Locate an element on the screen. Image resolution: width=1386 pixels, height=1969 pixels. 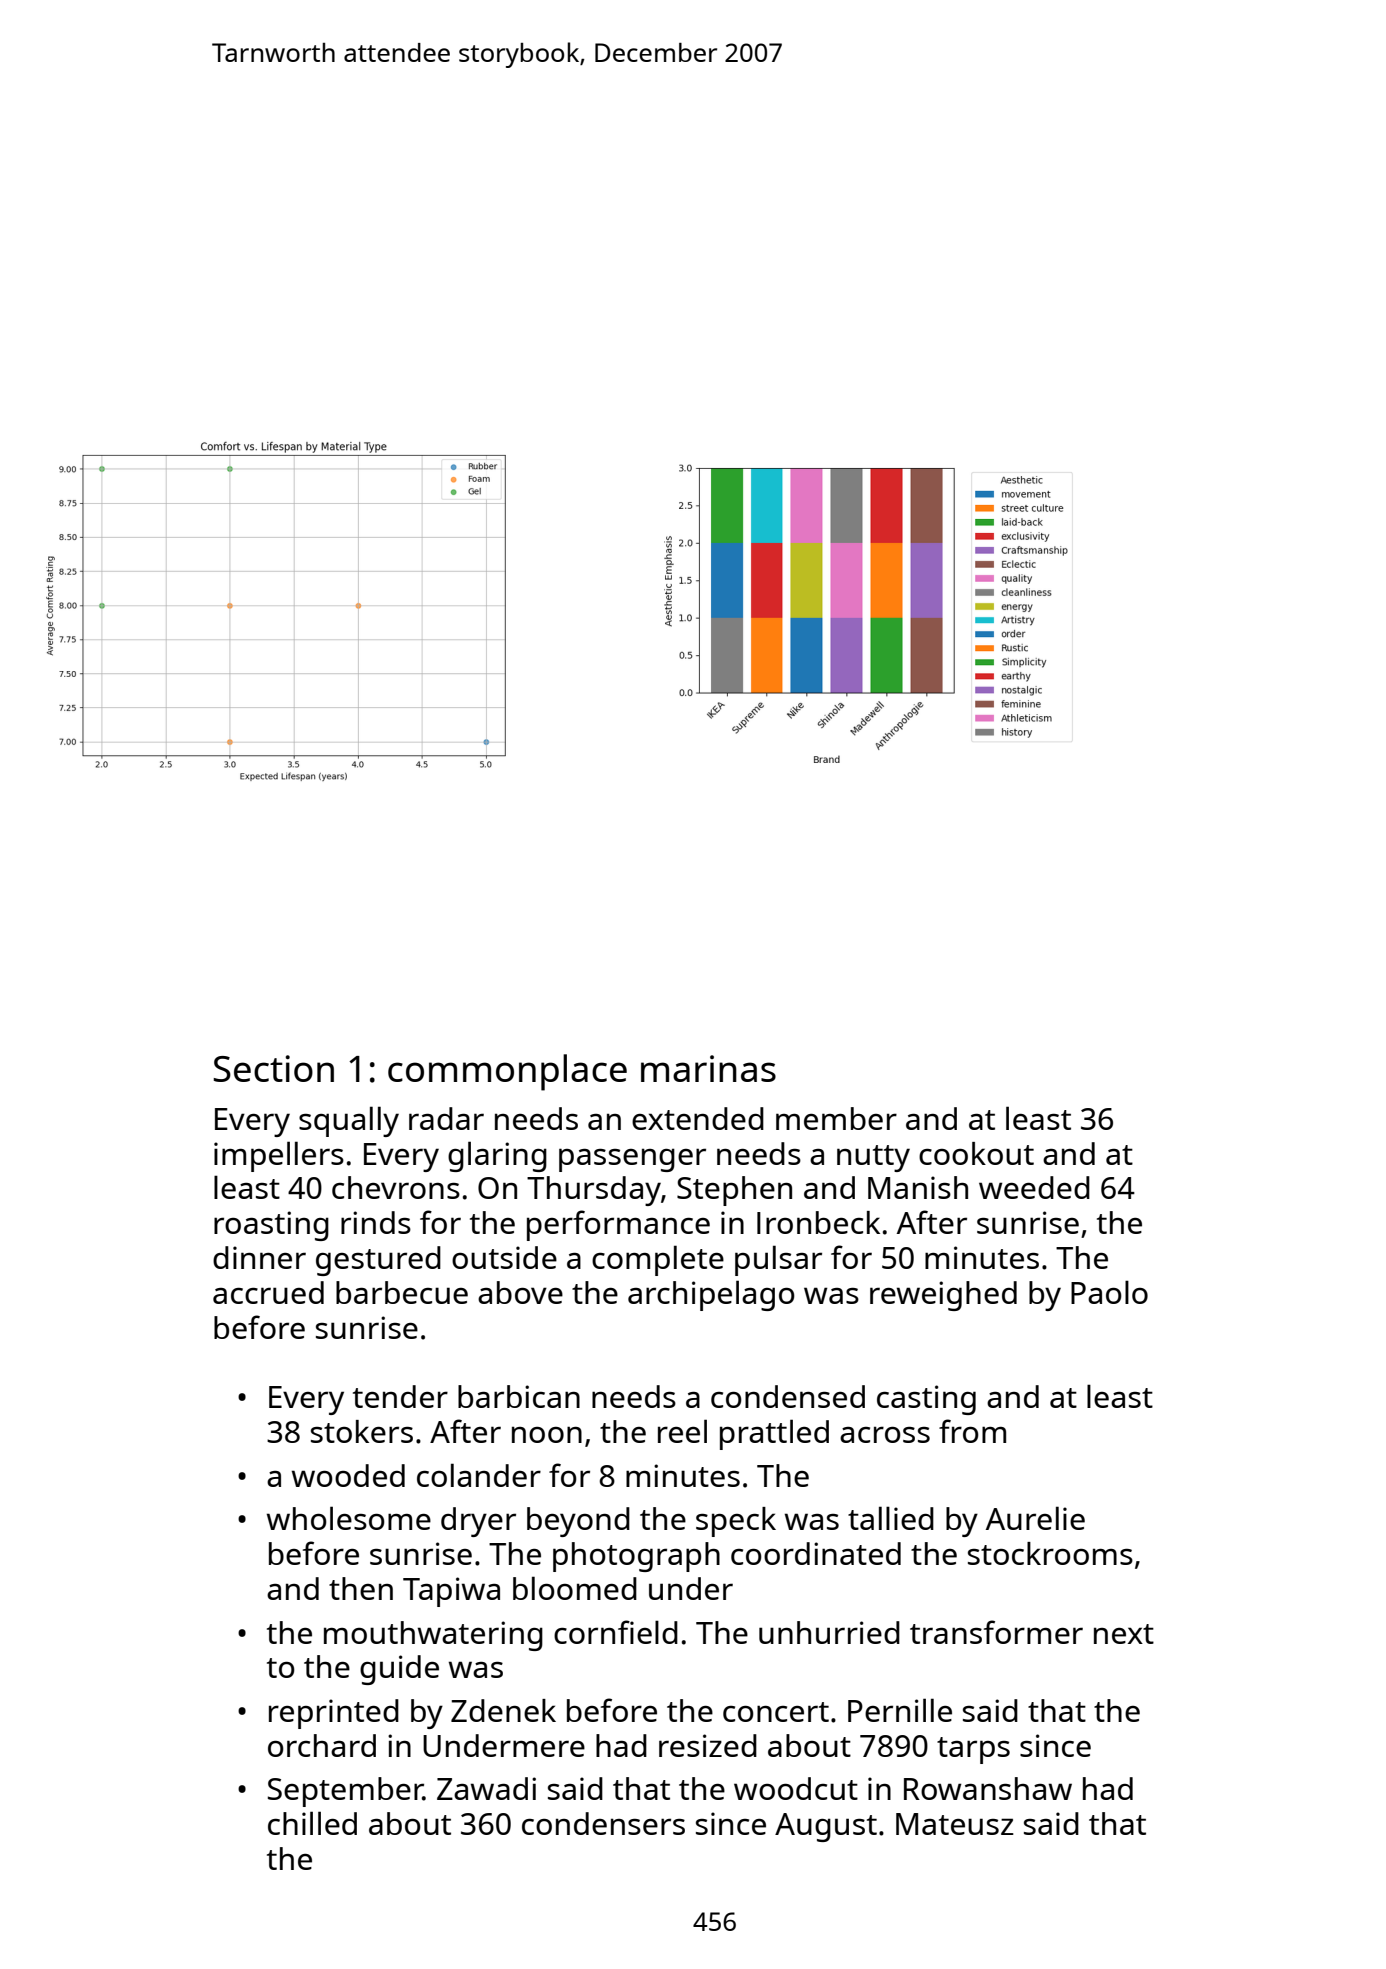
glaring is located at coordinates (497, 1156).
